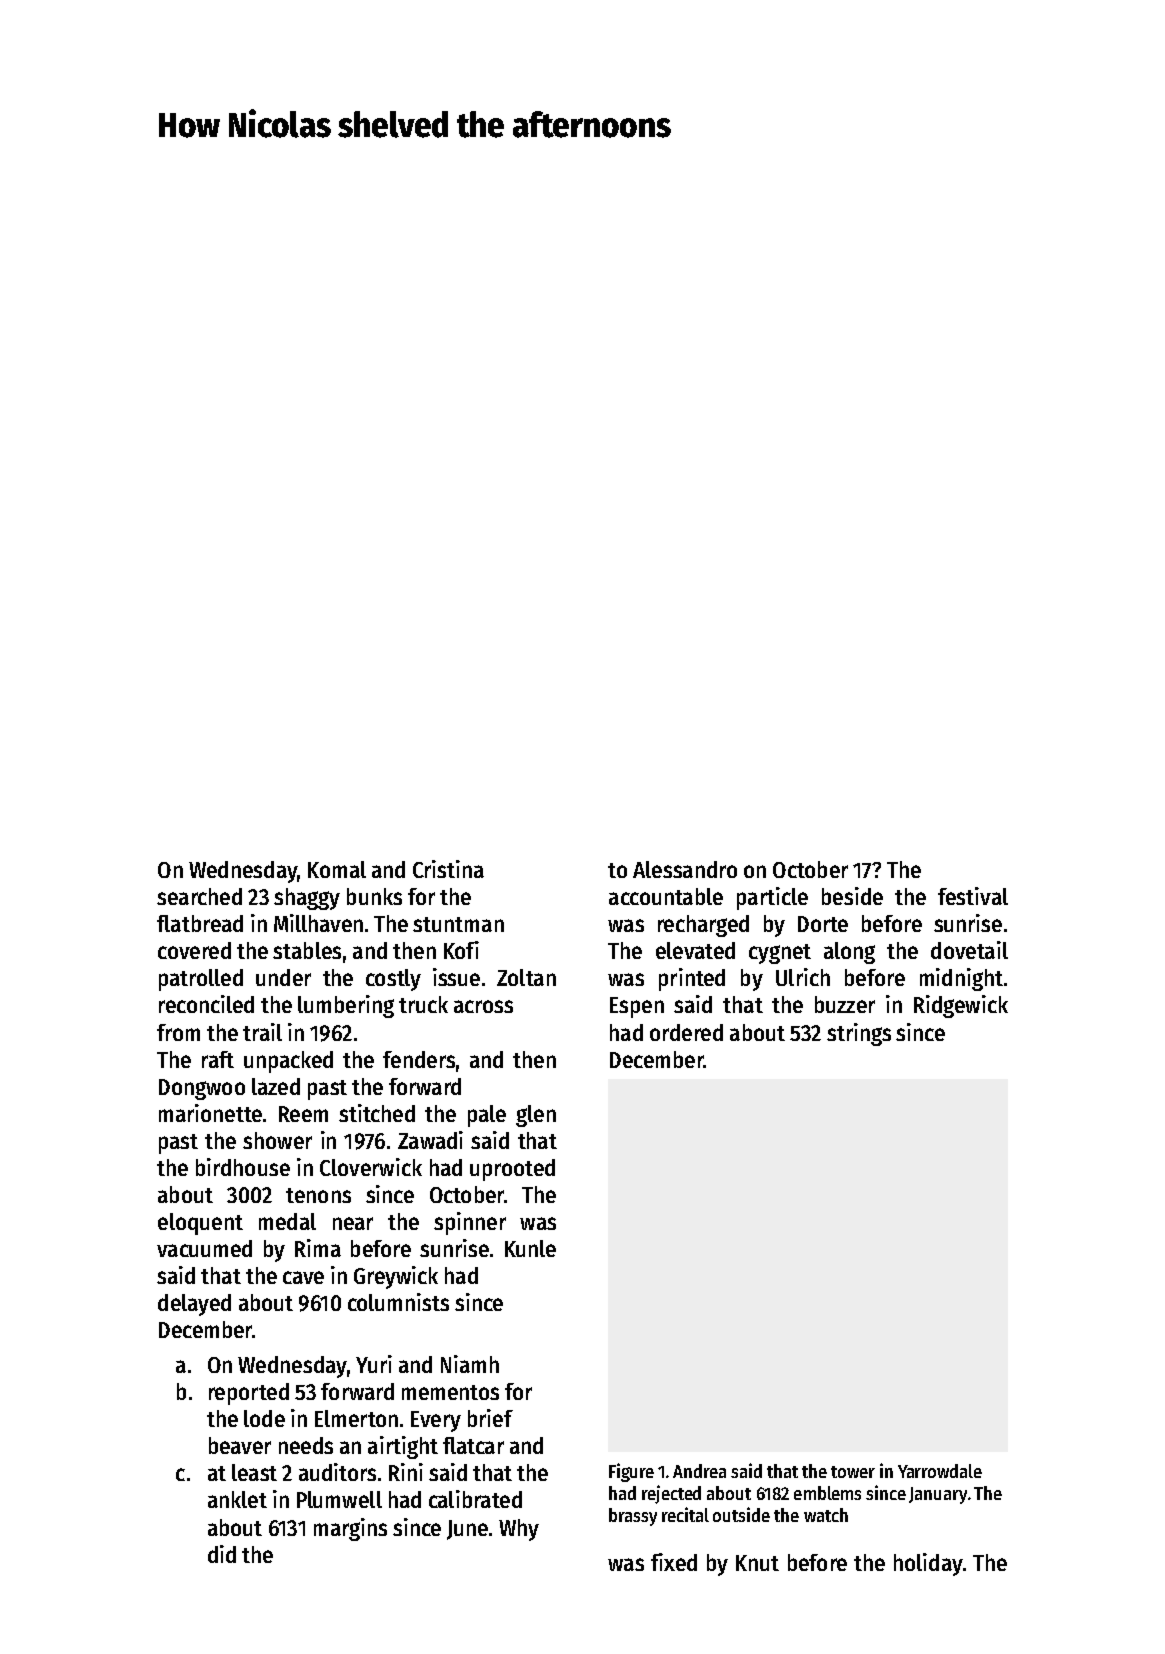 The height and width of the screenshot is (1654, 1165). What do you see at coordinates (201, 980) in the screenshot?
I see `patrolled` at bounding box center [201, 980].
